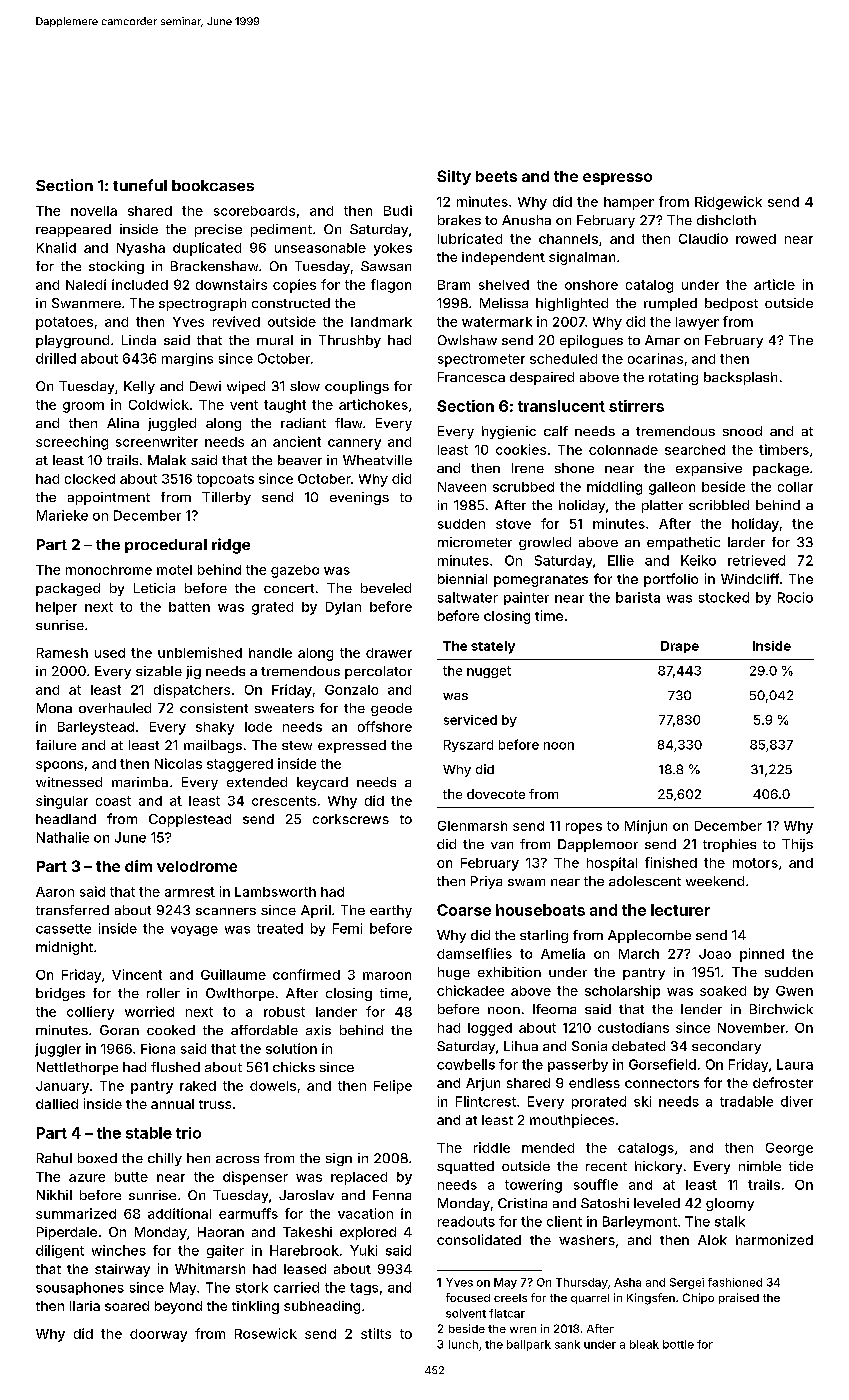 The image size is (849, 1400). Describe the element at coordinates (140, 185) in the image. I see `tuneful` at that location.
